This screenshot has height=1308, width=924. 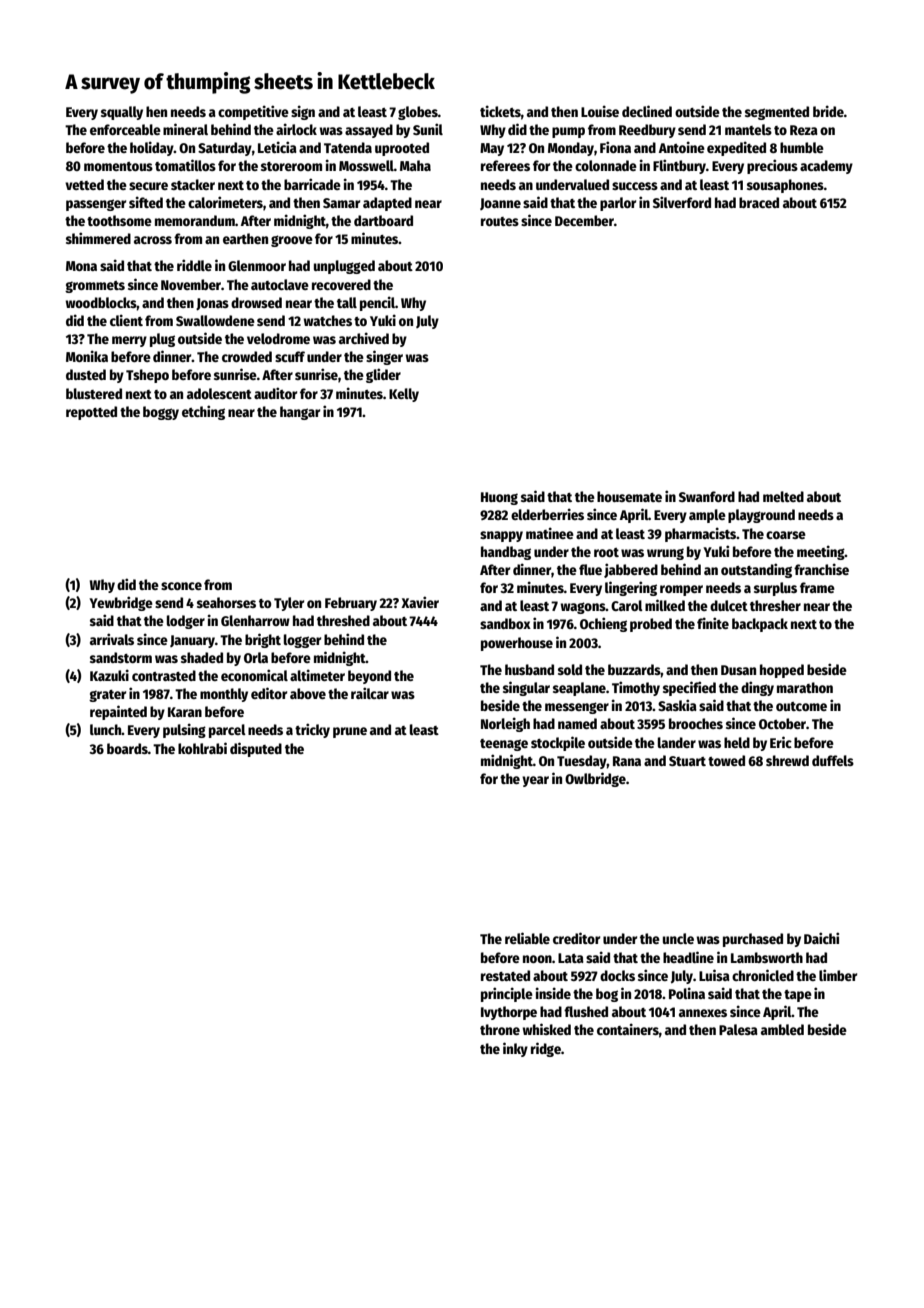 I want to click on housemate, so click(x=629, y=496).
